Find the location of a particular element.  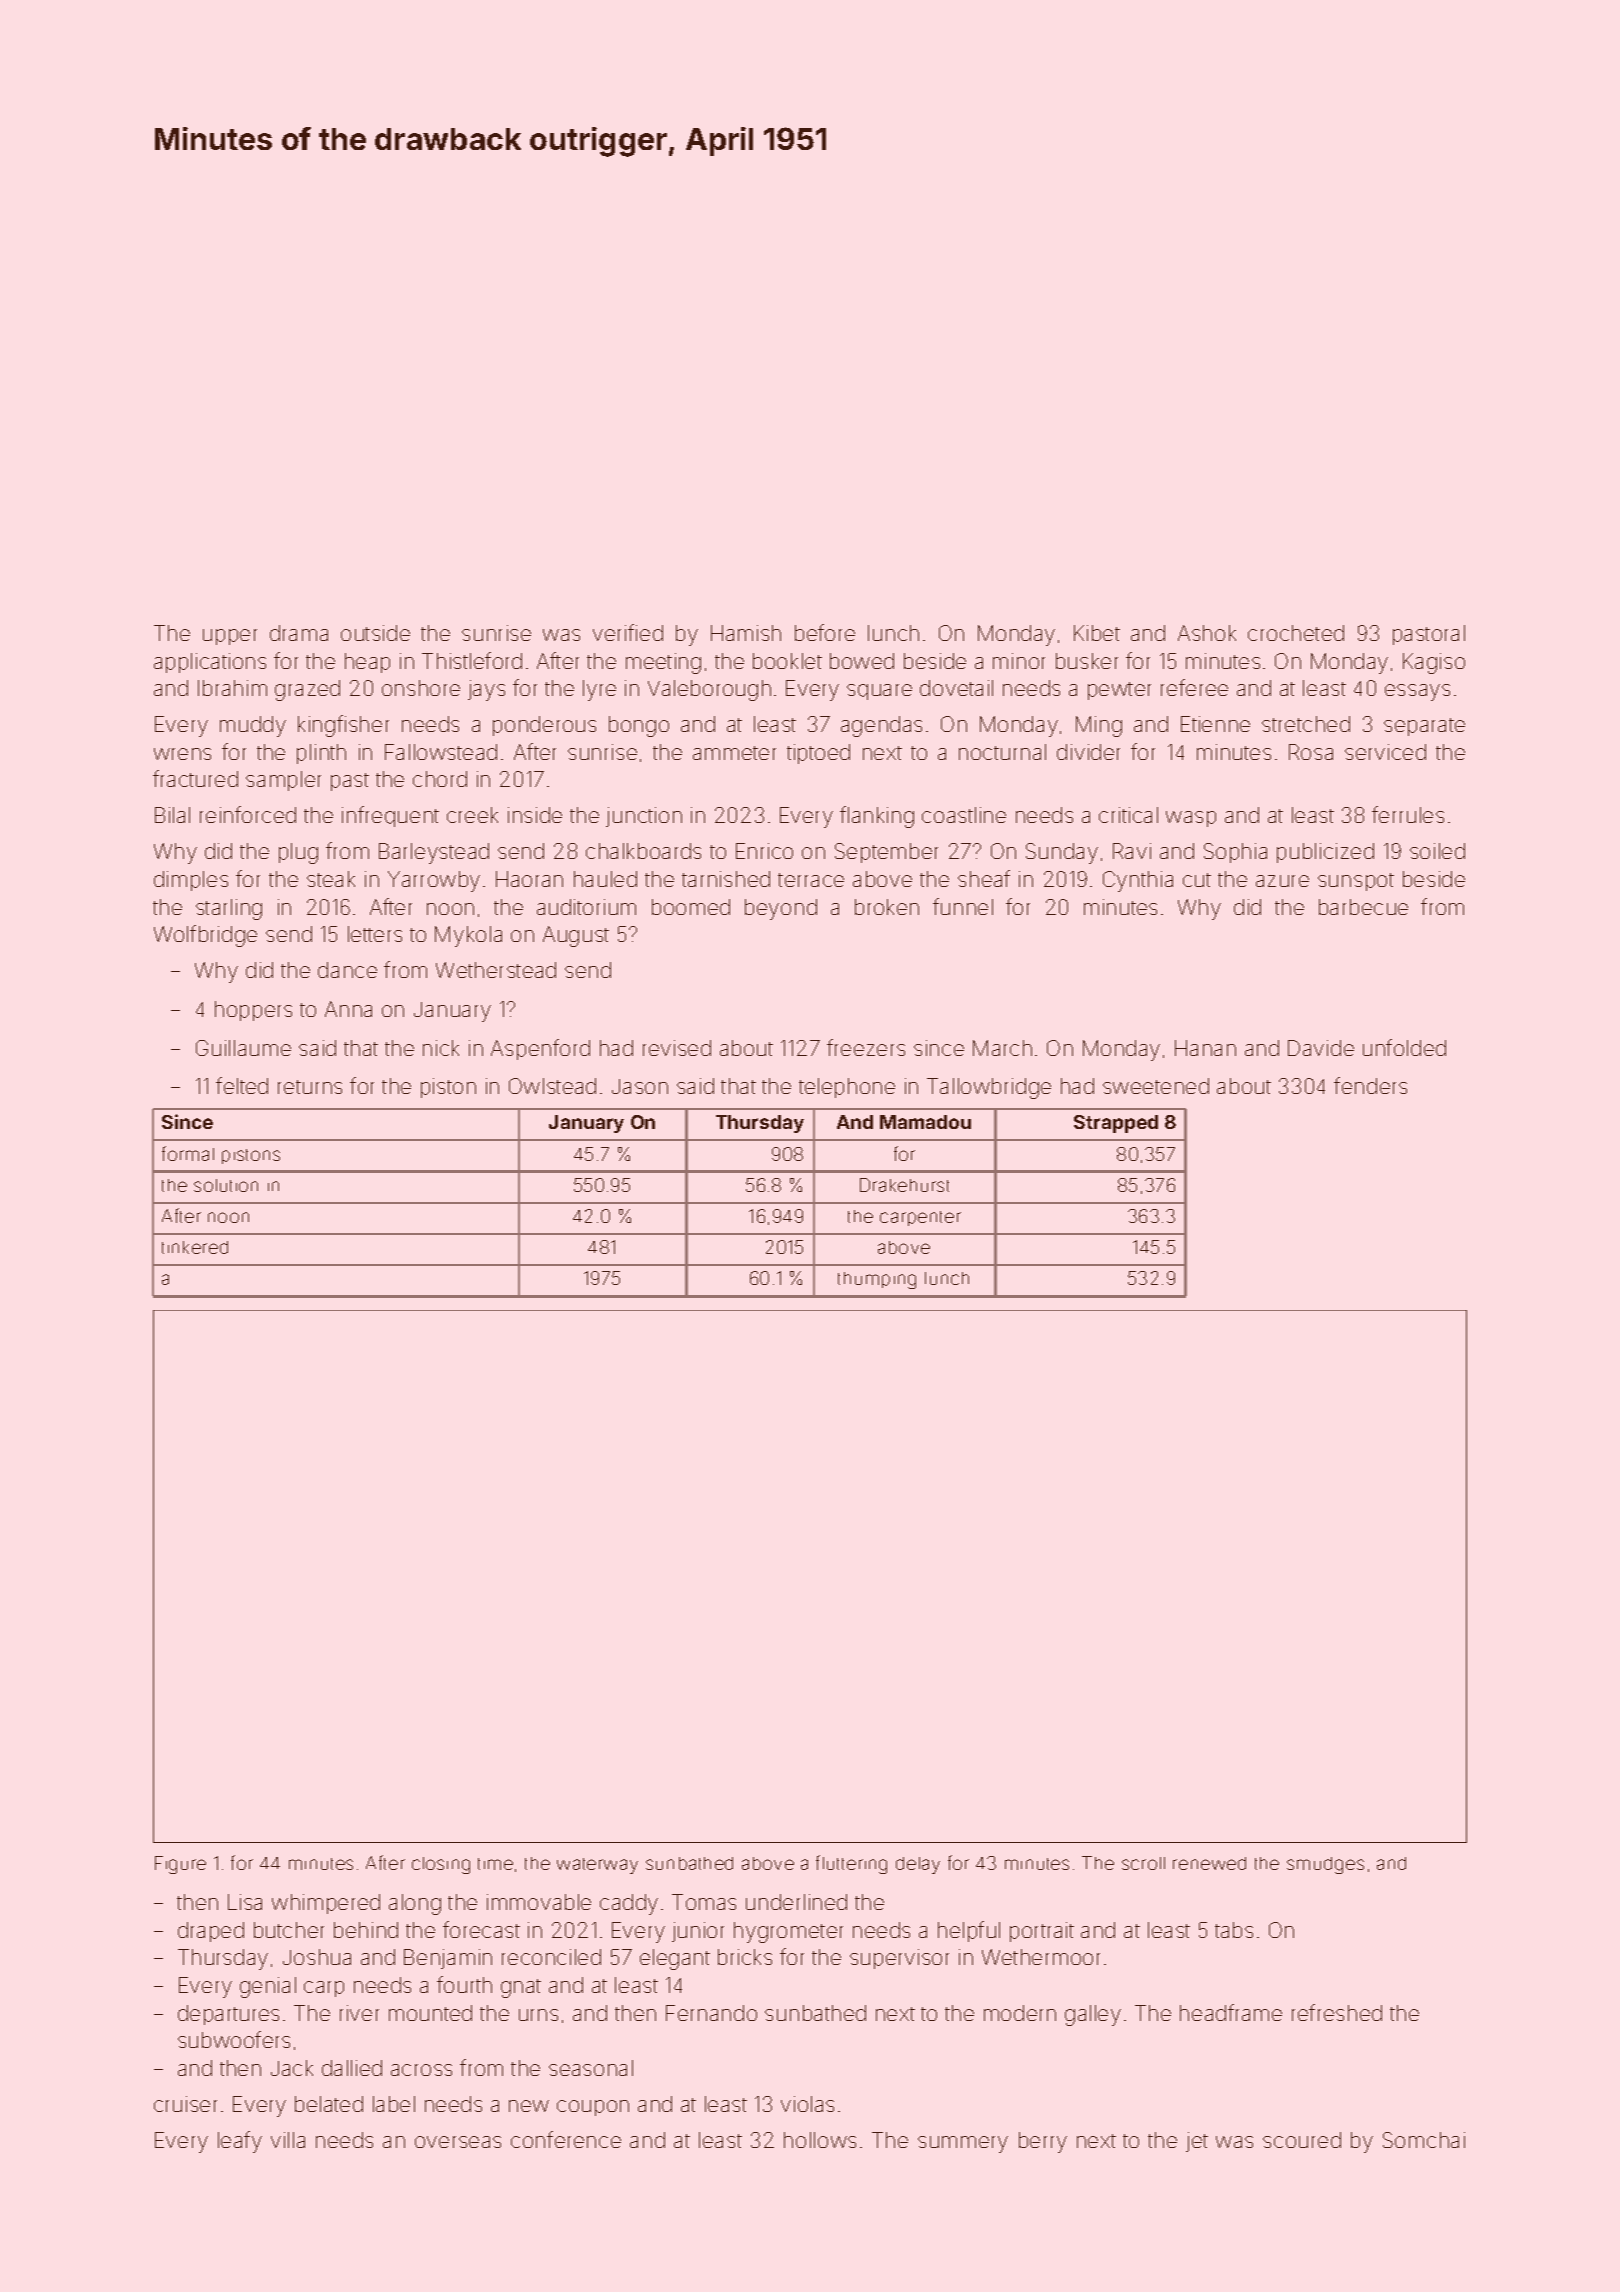

smudges is located at coordinates (1325, 1865).
